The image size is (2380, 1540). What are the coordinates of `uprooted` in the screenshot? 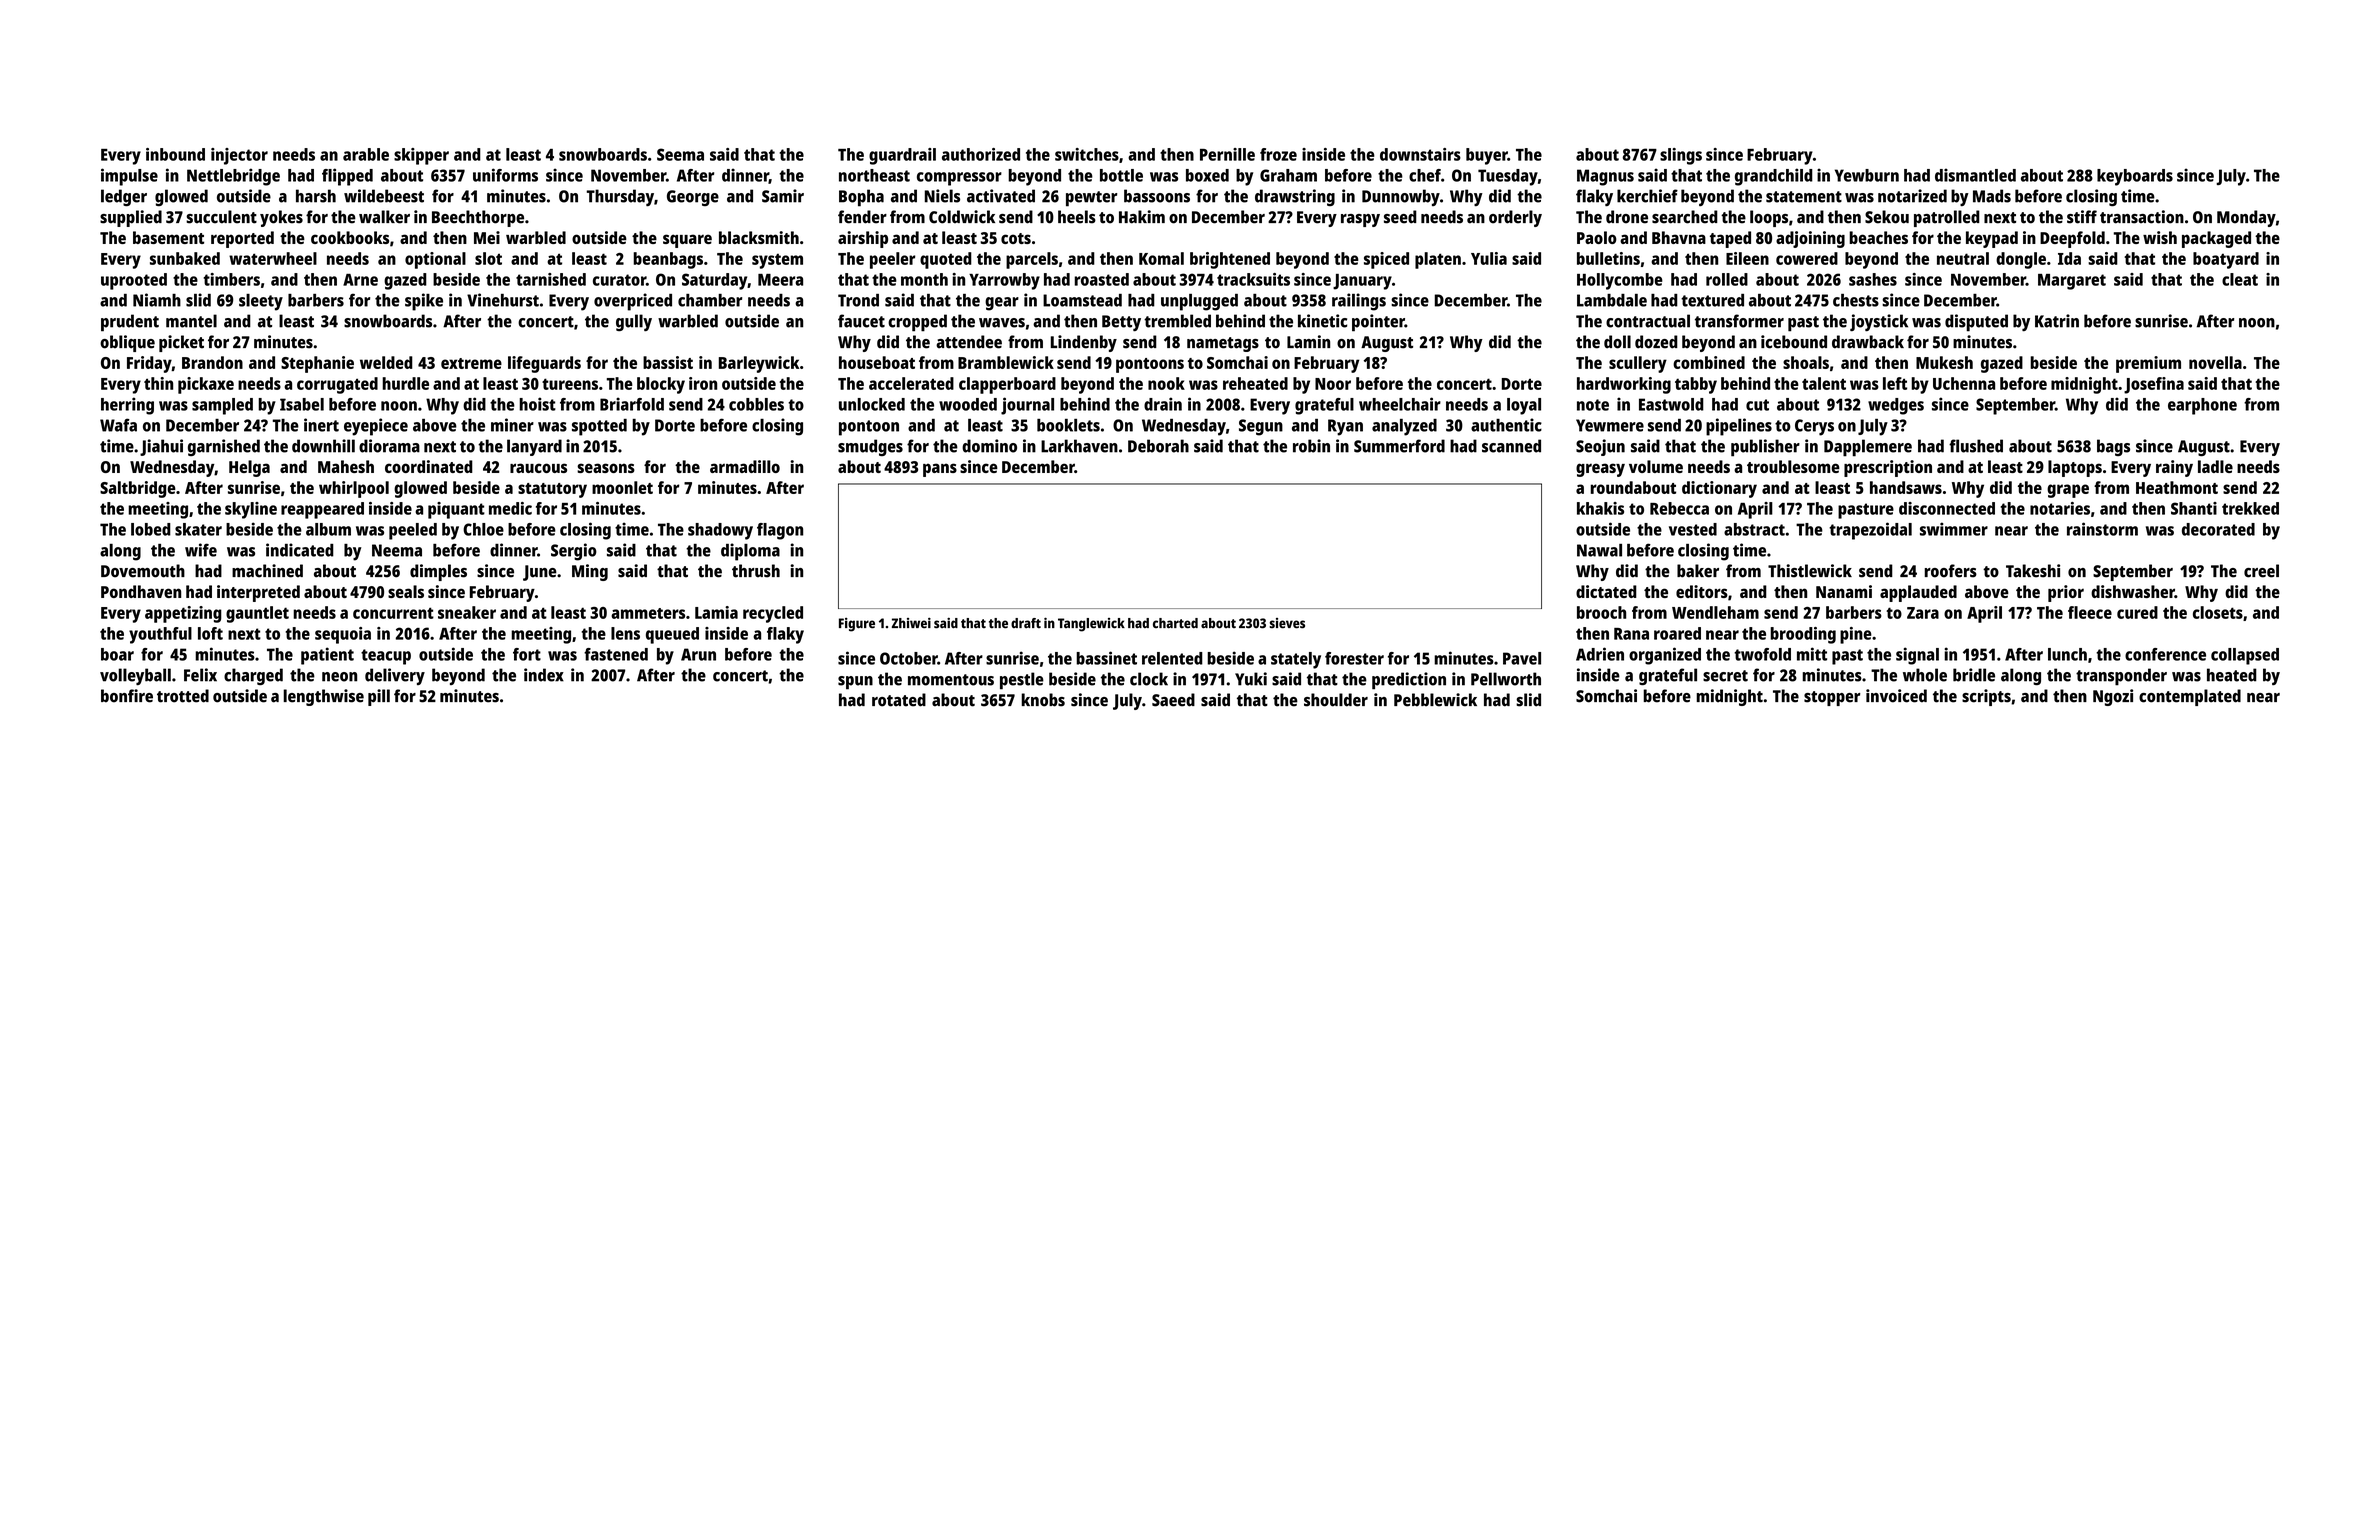 It's located at (134, 281).
